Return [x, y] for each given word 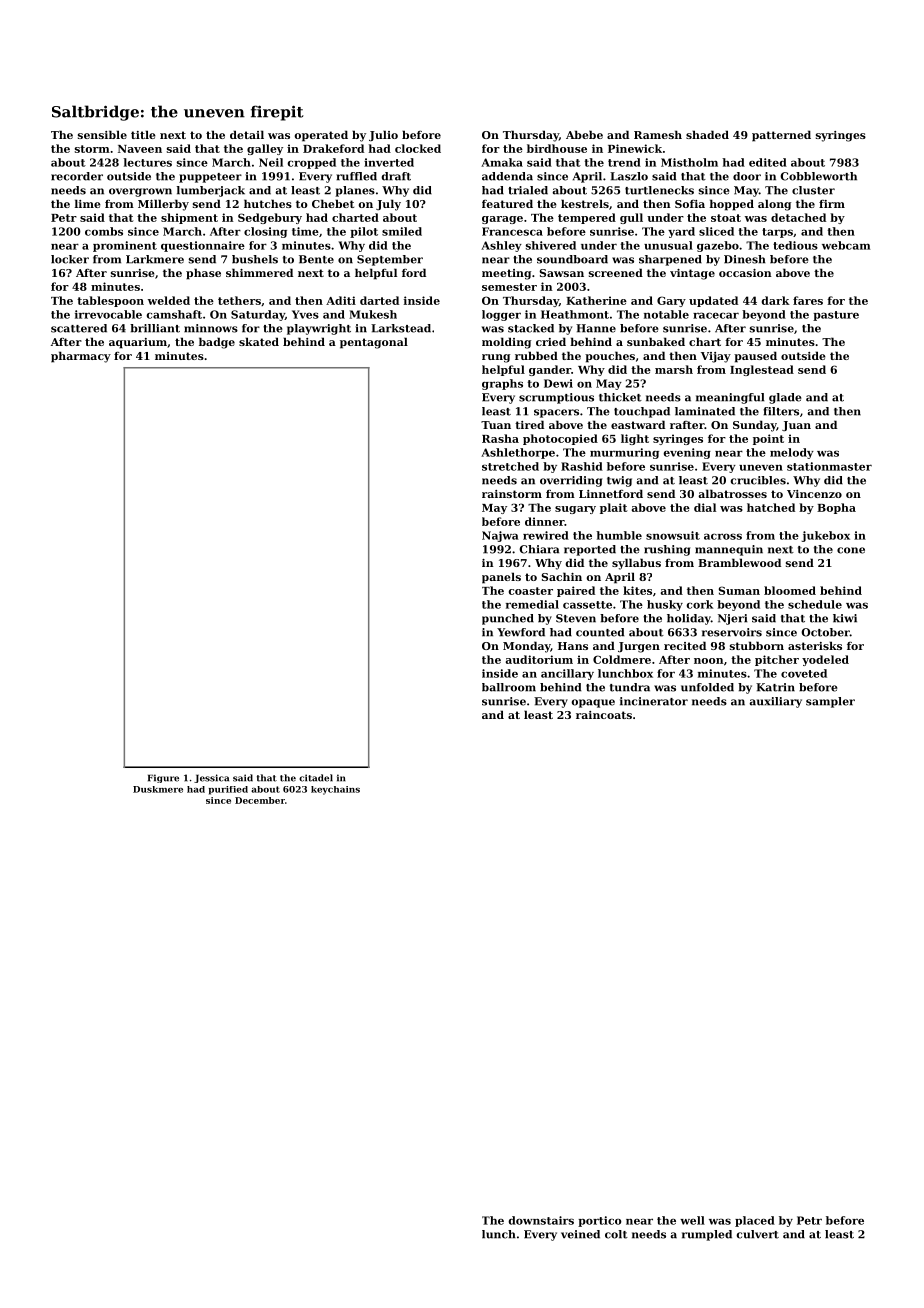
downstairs [541, 1220]
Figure [163, 778]
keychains [335, 790]
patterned [781, 136]
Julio [383, 135]
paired [576, 591]
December [260, 800]
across [723, 536]
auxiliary [775, 702]
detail [247, 134]
